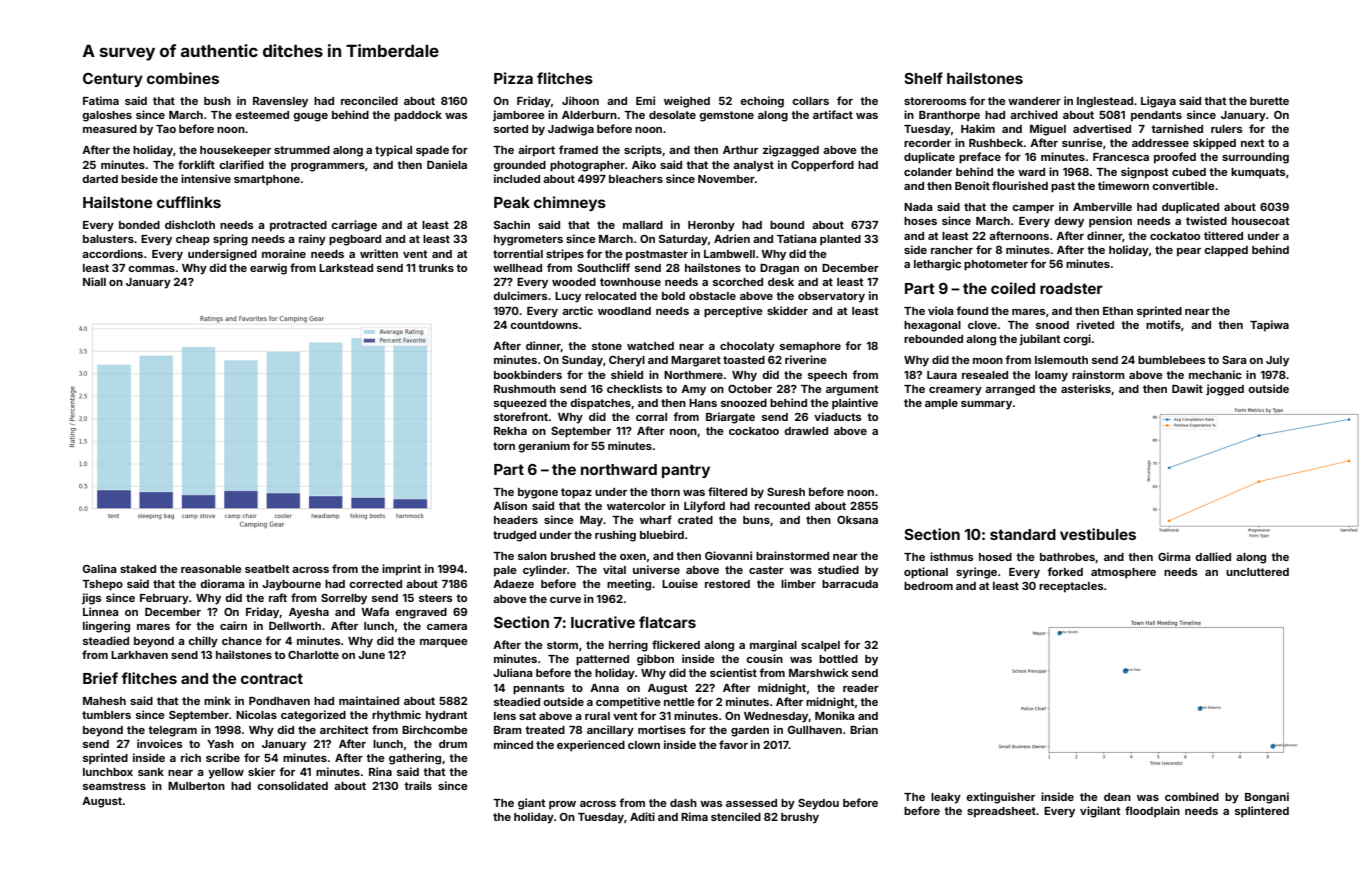 This screenshot has height=887, width=1372. I want to click on weighed, so click(687, 102).
